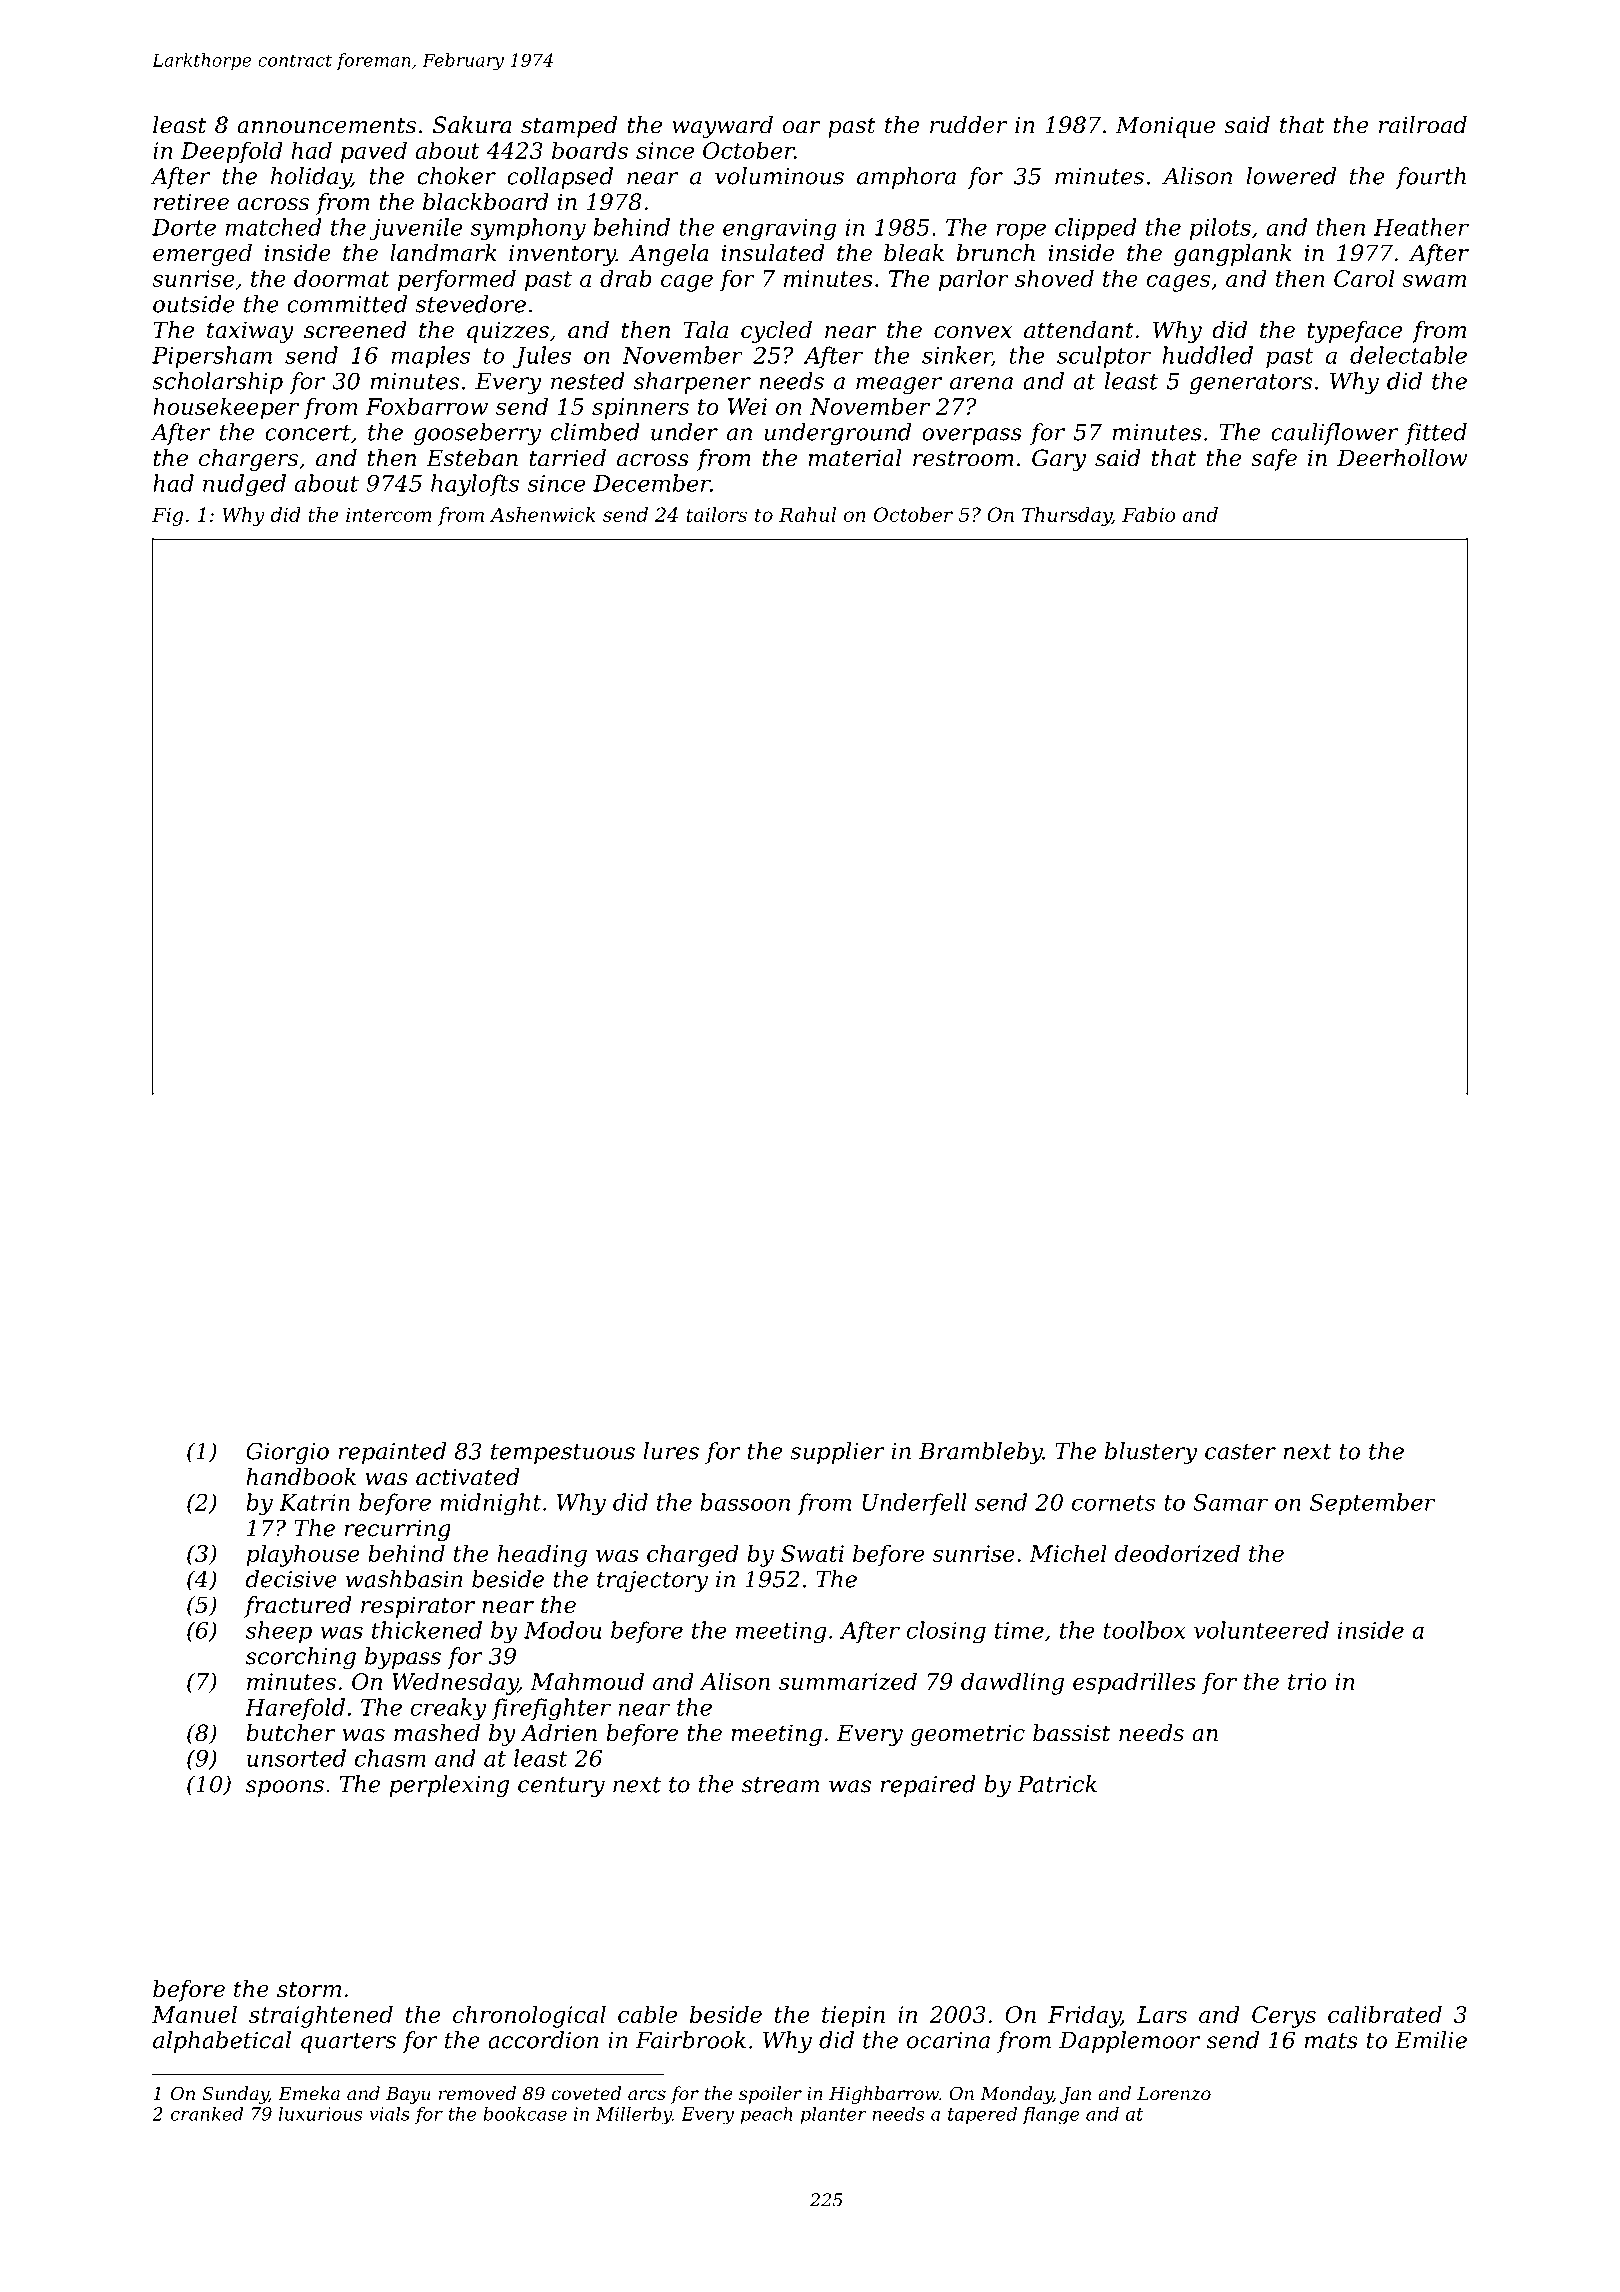  Describe the element at coordinates (320, 2114) in the document. I see `luxurious` at that location.
